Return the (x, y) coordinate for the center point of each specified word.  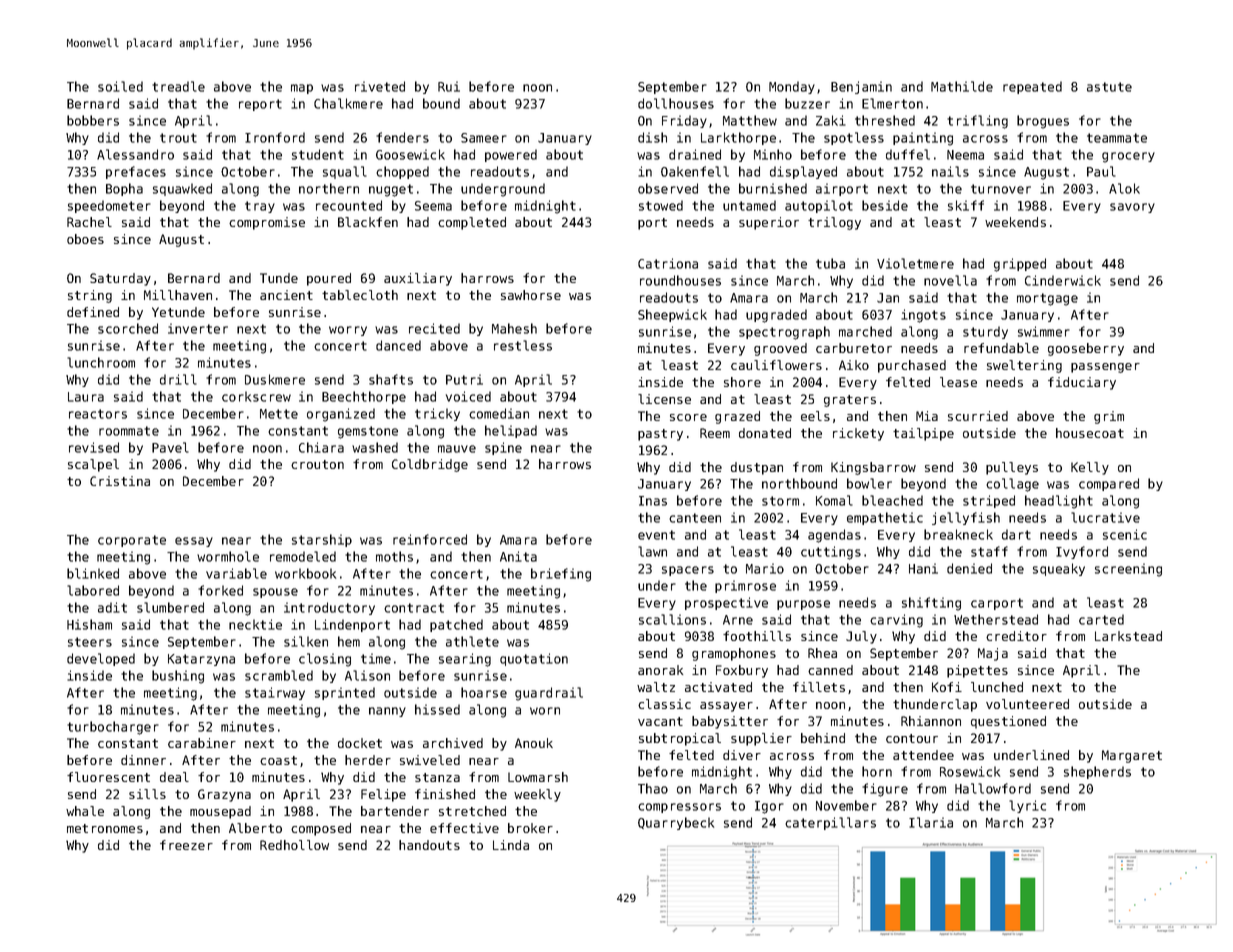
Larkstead (1128, 636)
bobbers (93, 120)
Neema (965, 155)
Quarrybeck (676, 823)
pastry (660, 435)
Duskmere (275, 379)
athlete (472, 641)
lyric (1027, 806)
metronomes (105, 828)
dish (652, 137)
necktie (255, 624)
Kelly (1090, 468)
